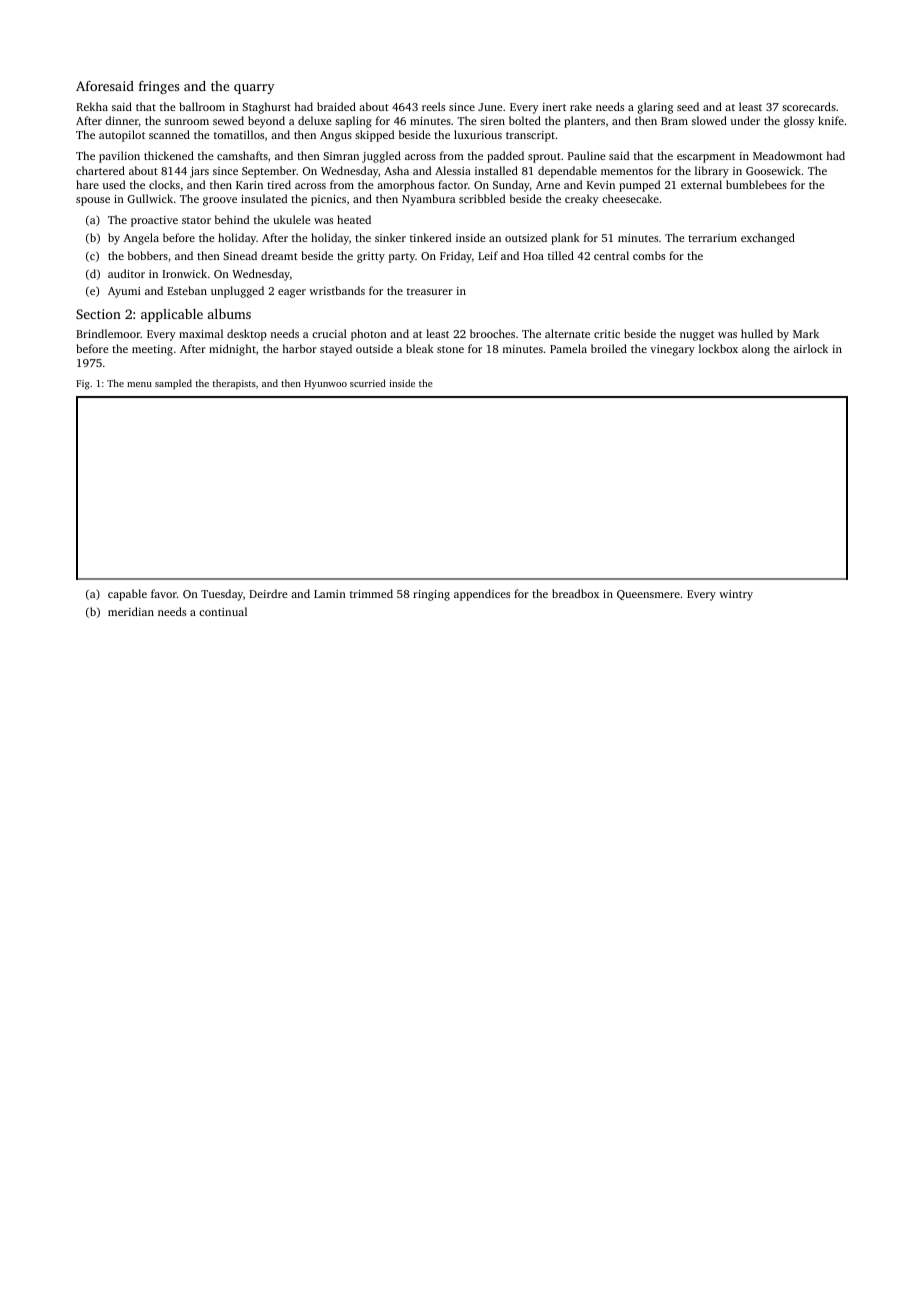  Describe the element at coordinates (173, 384) in the image. I see `sampled` at that location.
